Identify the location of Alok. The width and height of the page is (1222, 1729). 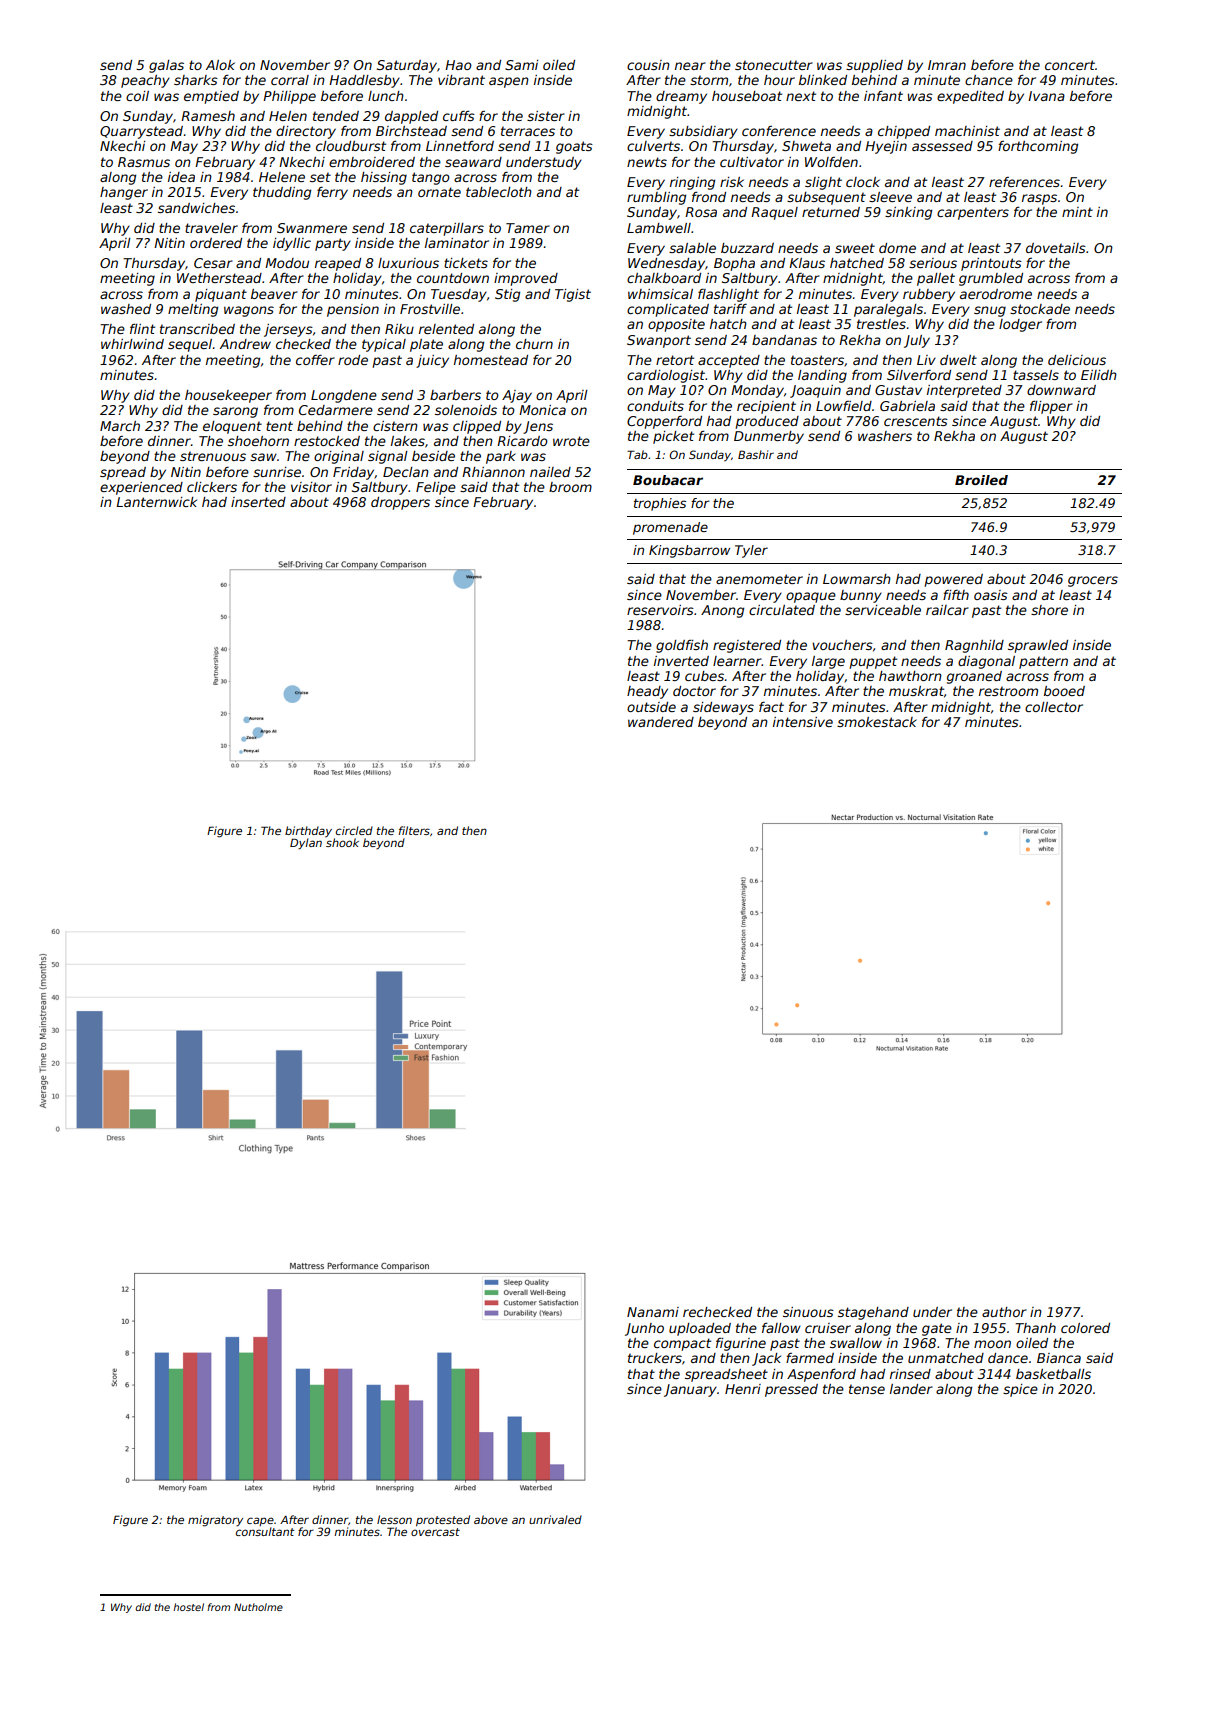
(220, 65).
